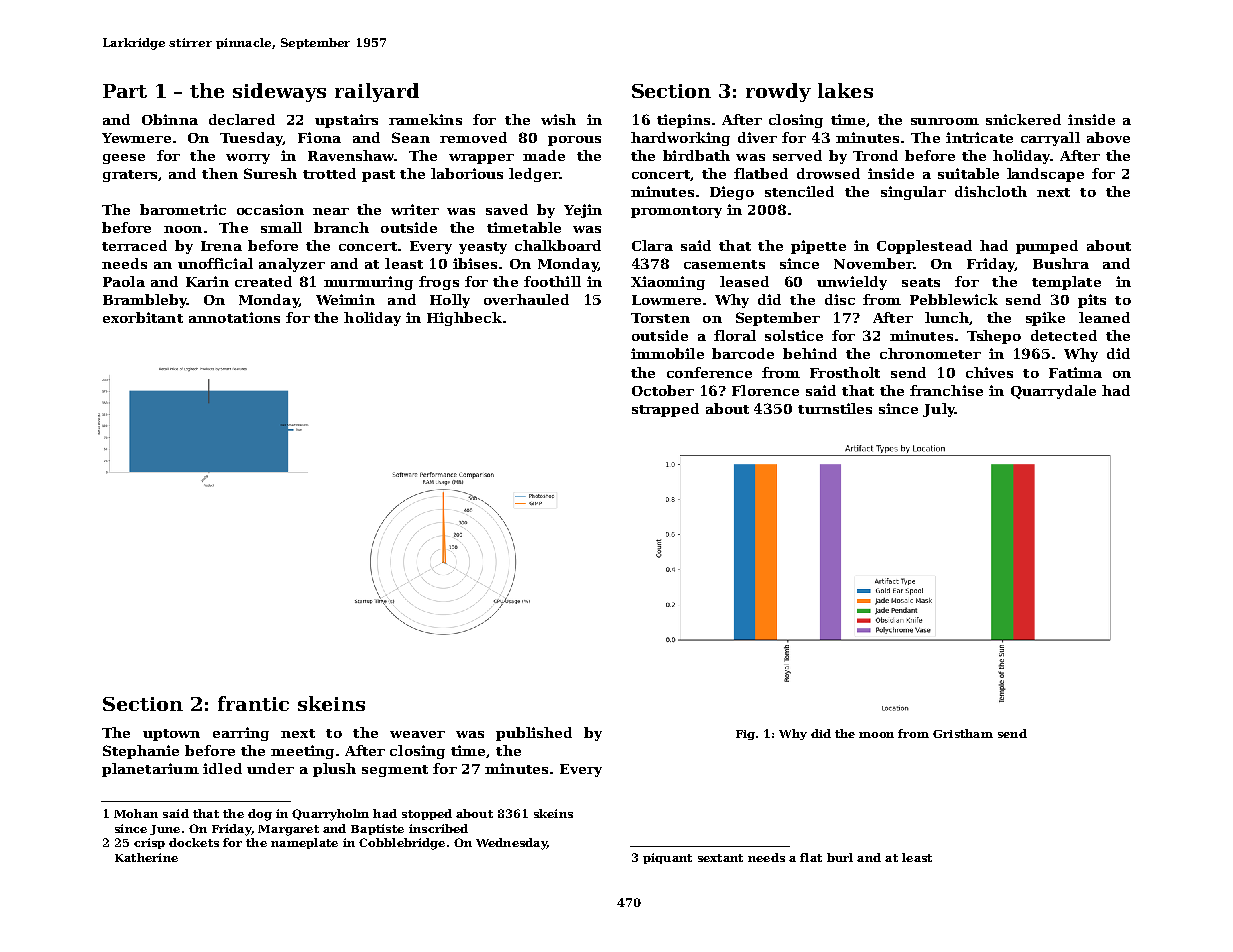 The height and width of the page is (952, 1233). Describe the element at coordinates (143, 317) in the page. I see `exorbitant` at that location.
